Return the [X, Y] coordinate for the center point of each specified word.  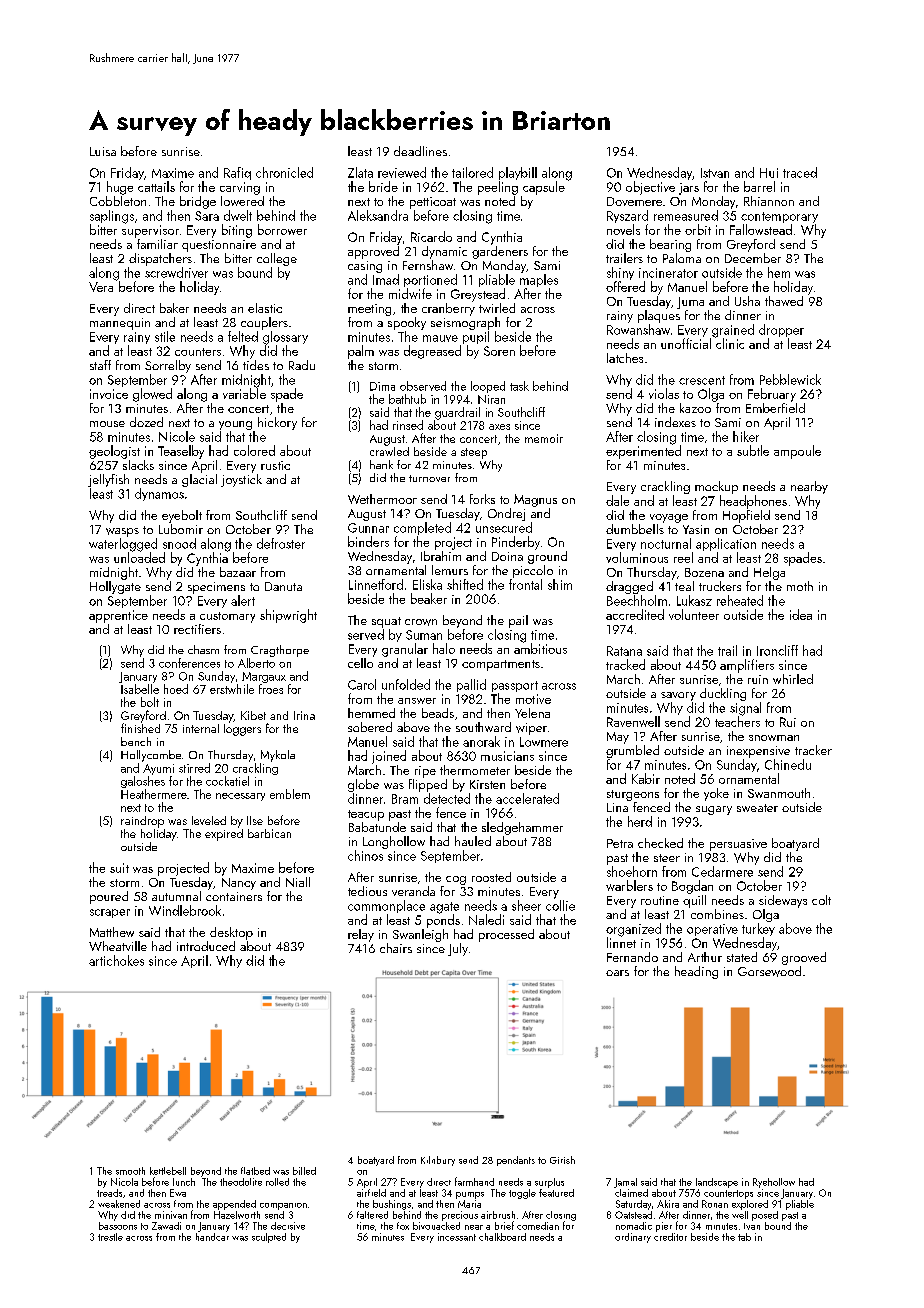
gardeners [500, 252]
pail [518, 621]
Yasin [696, 529]
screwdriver [176, 272]
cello [360, 663]
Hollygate [115, 587]
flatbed [255, 1171]
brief [504, 1225]
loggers [242, 730]
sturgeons [633, 795]
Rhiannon [769, 201]
